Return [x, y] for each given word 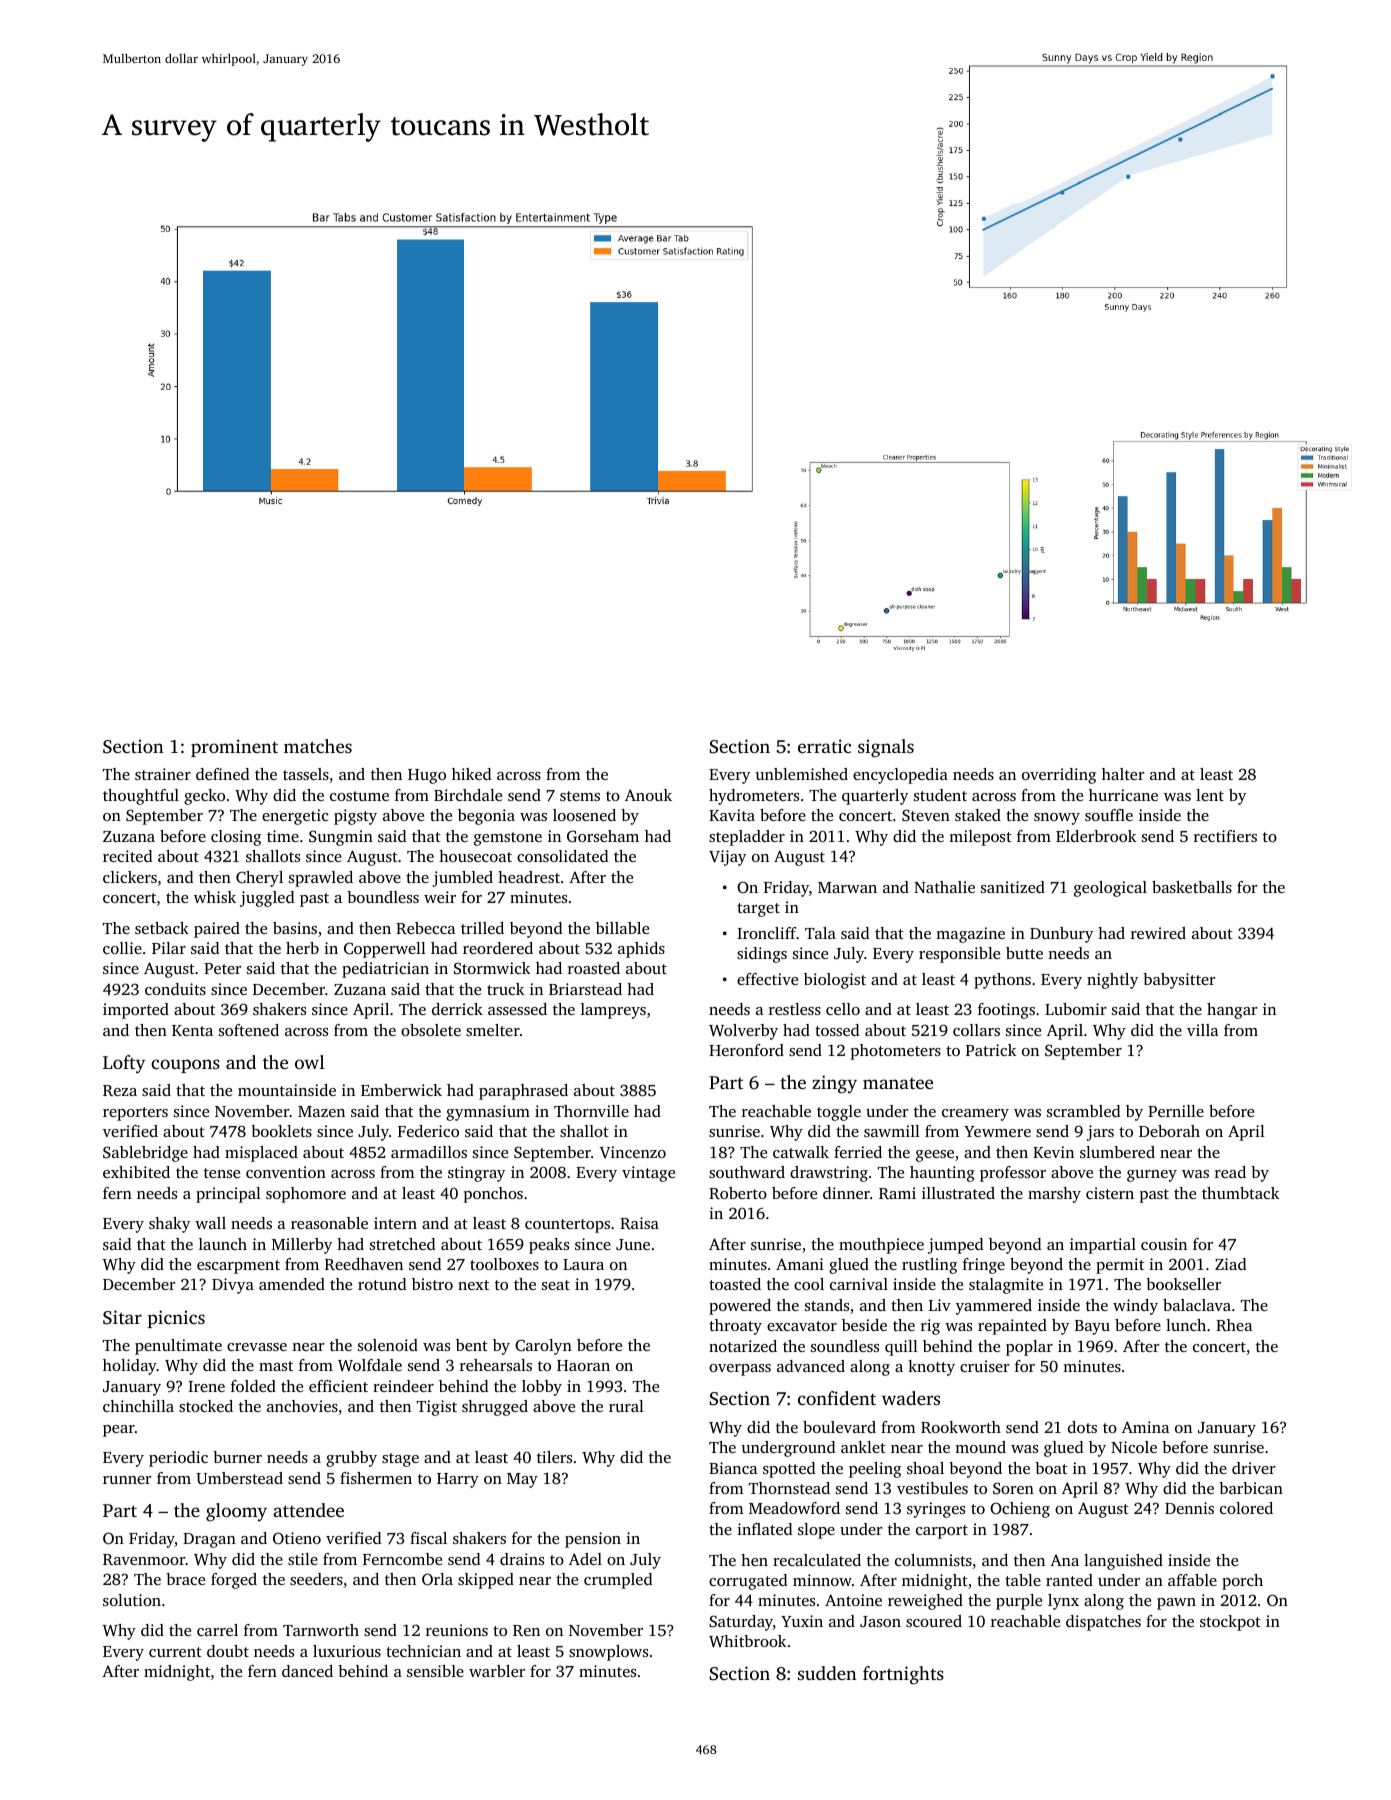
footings [1006, 1011]
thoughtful [141, 797]
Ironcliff [767, 933]
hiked [471, 774]
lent [1210, 795]
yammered [994, 1307]
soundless [845, 1346]
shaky [169, 1225]
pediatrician [385, 970]
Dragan [209, 1540]
